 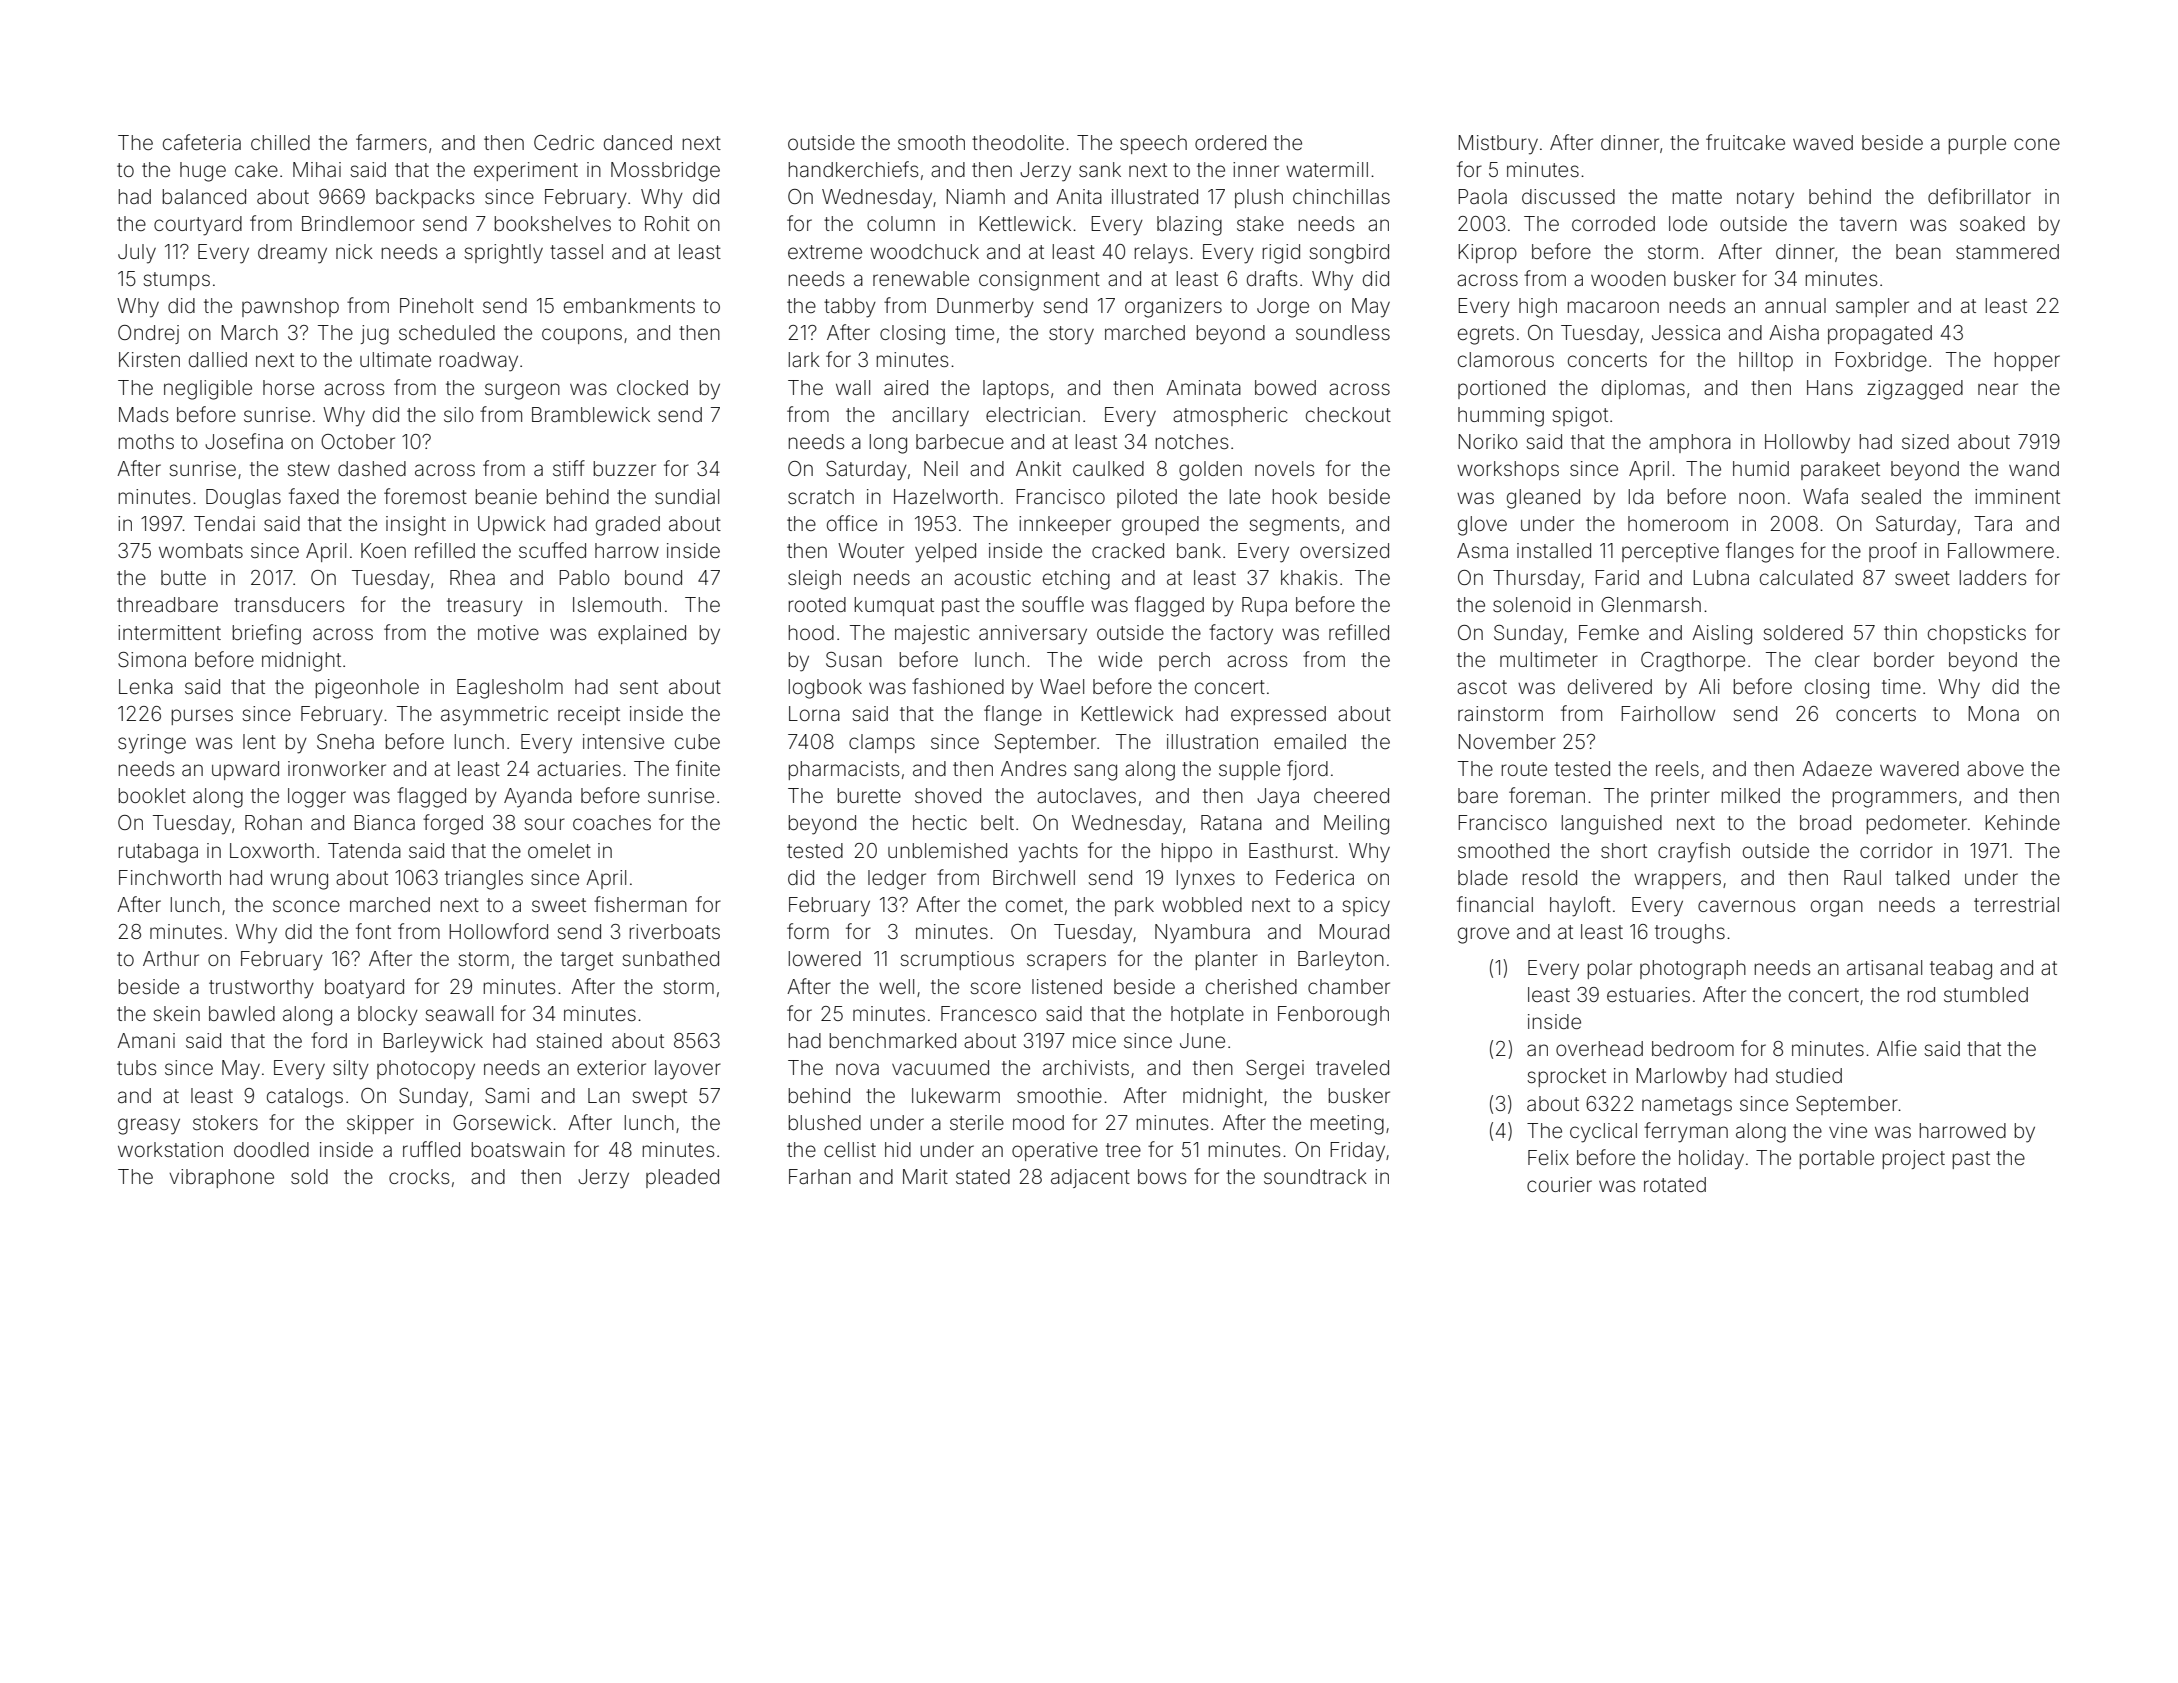 I want to click on rigid, so click(x=1281, y=254).
